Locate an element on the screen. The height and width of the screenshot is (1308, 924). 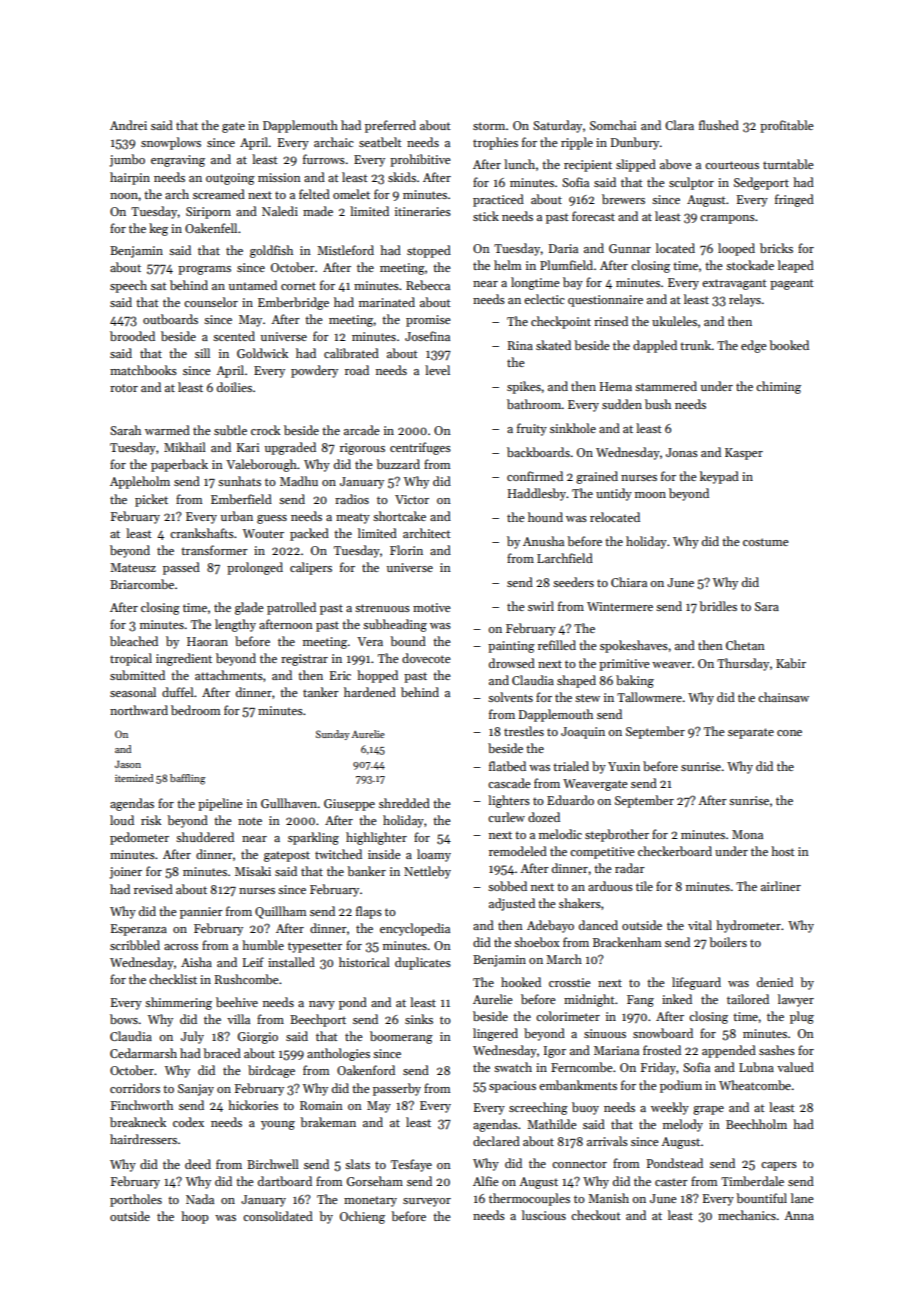
duffel is located at coordinates (178, 692).
